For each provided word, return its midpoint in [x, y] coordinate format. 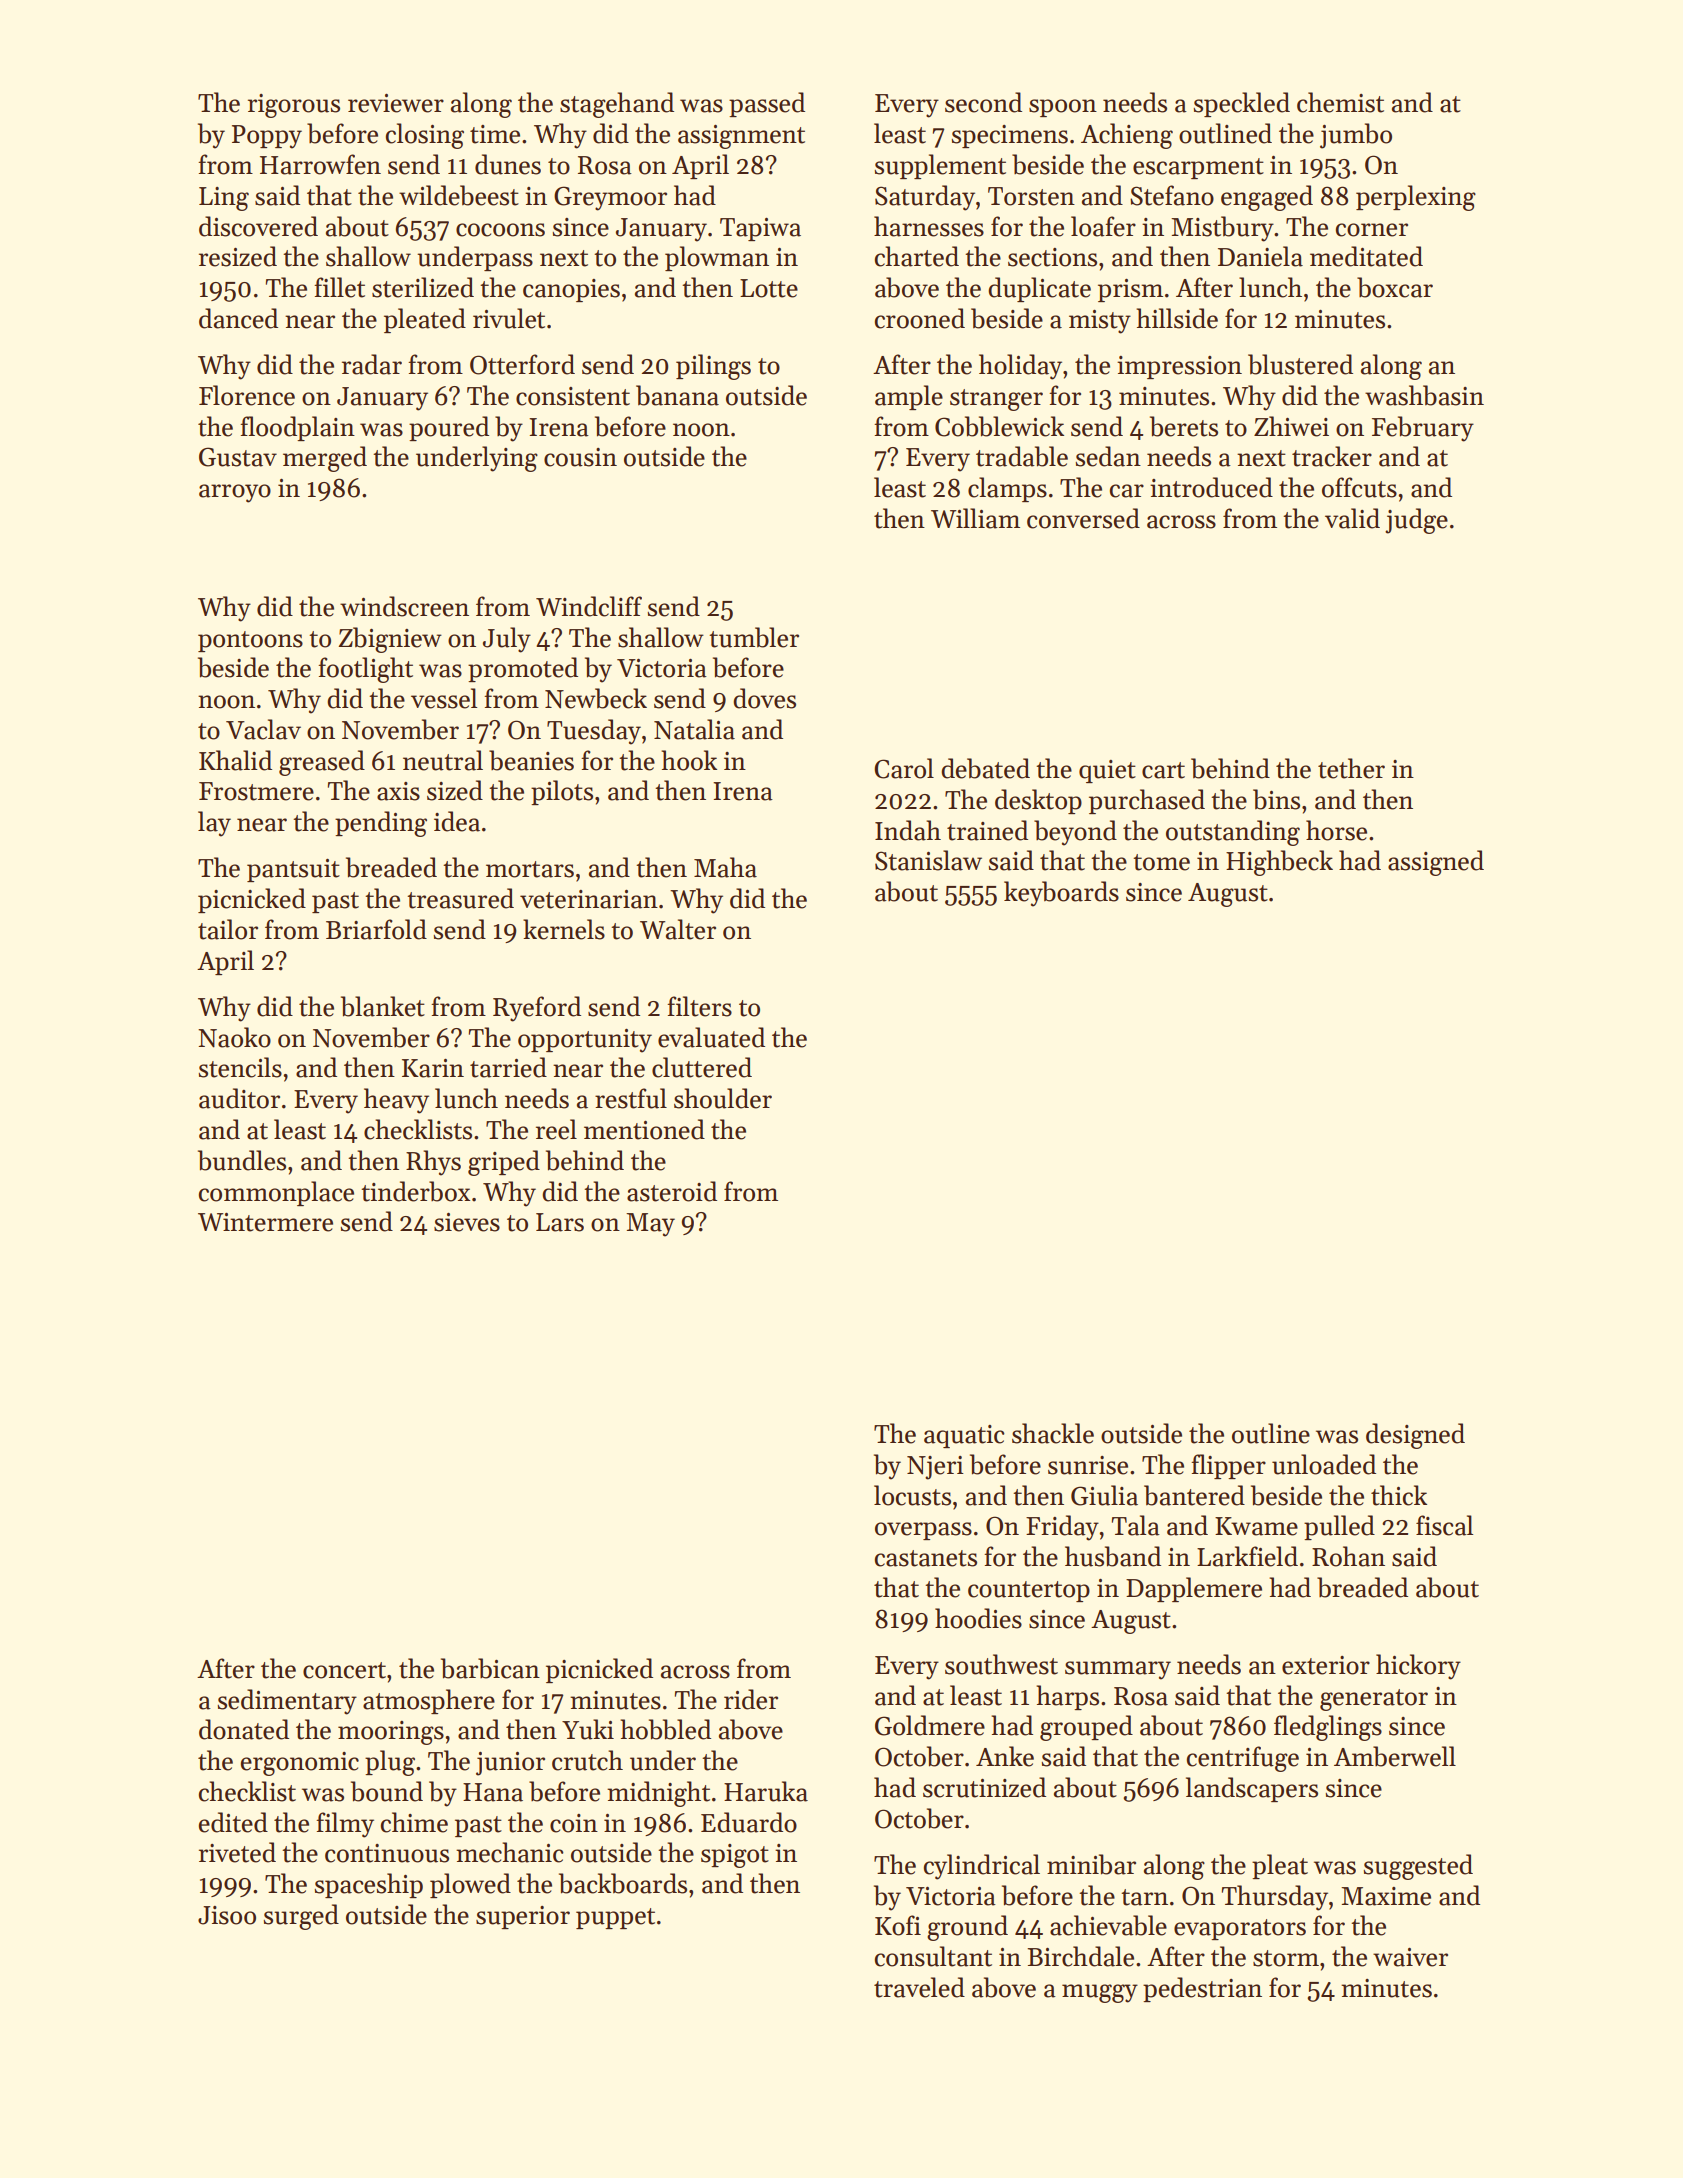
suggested [1418, 1867]
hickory [1418, 1667]
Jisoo [227, 1915]
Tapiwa [760, 229]
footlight [365, 670]
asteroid [672, 1191]
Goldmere [930, 1725]
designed [1415, 1436]
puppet [615, 1918]
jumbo [1356, 136]
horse [1336, 830]
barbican [490, 1668]
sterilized [423, 287]
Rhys [433, 1163]
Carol [904, 768]
